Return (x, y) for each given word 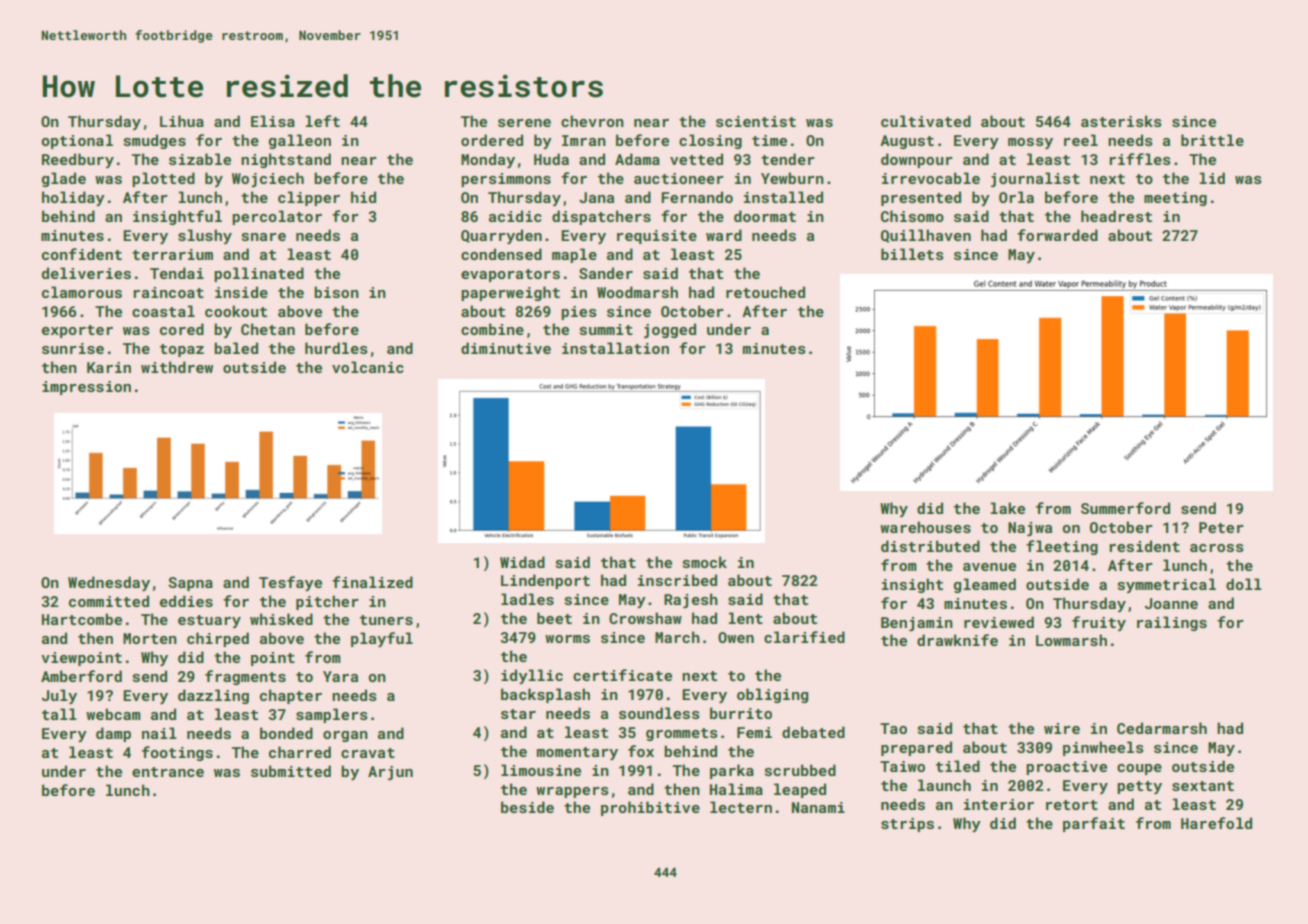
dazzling (213, 696)
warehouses (925, 527)
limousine (541, 770)
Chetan (268, 329)
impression (86, 388)
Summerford (1125, 508)
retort (1072, 805)
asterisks (1121, 121)
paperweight (510, 293)
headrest (1116, 216)
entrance (168, 772)
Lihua (182, 121)
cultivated (926, 121)
